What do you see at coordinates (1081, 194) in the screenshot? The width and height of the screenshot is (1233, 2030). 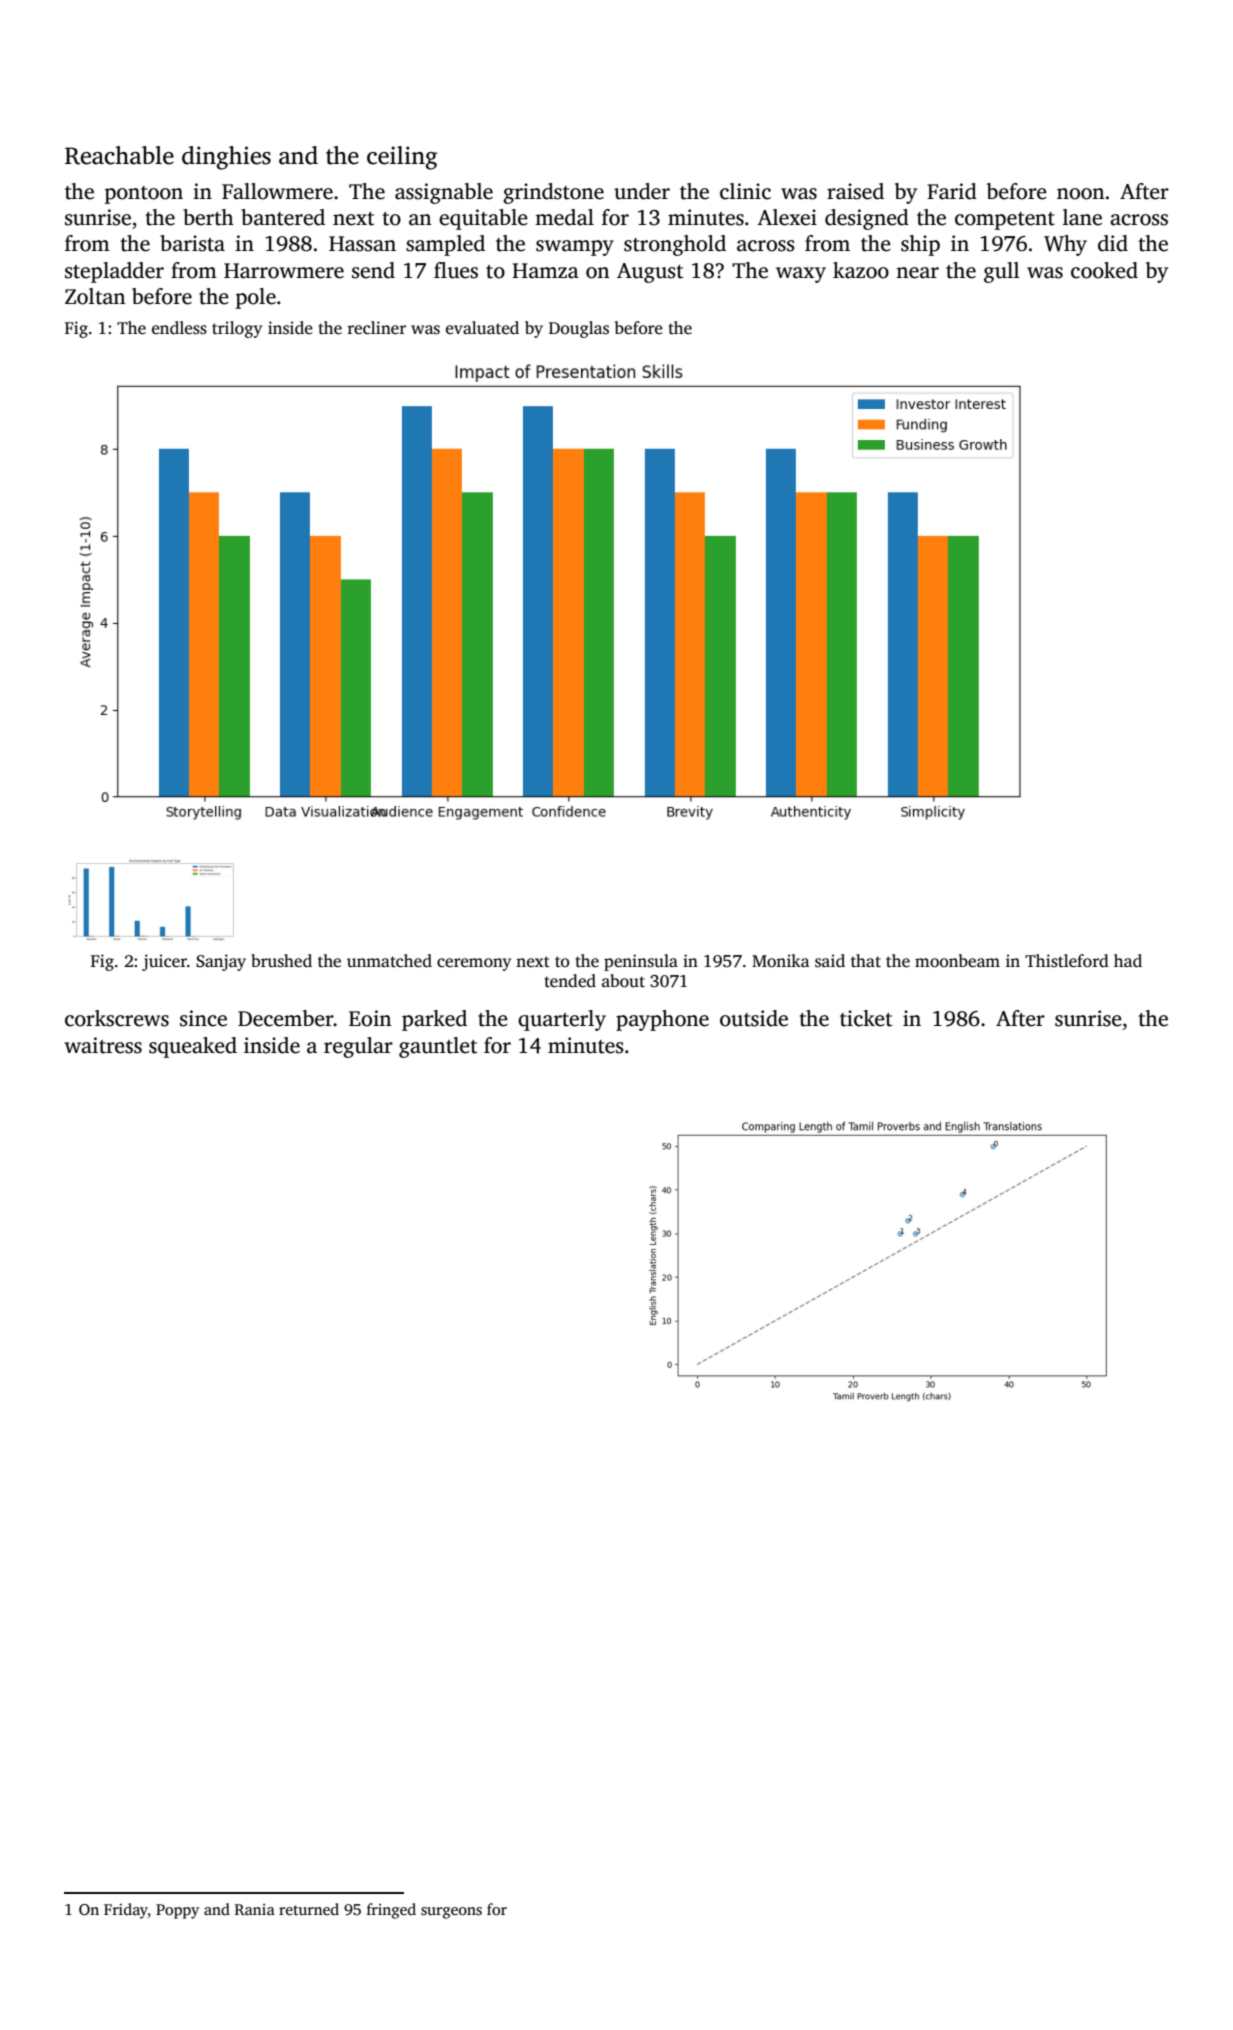 I see `noon` at bounding box center [1081, 194].
